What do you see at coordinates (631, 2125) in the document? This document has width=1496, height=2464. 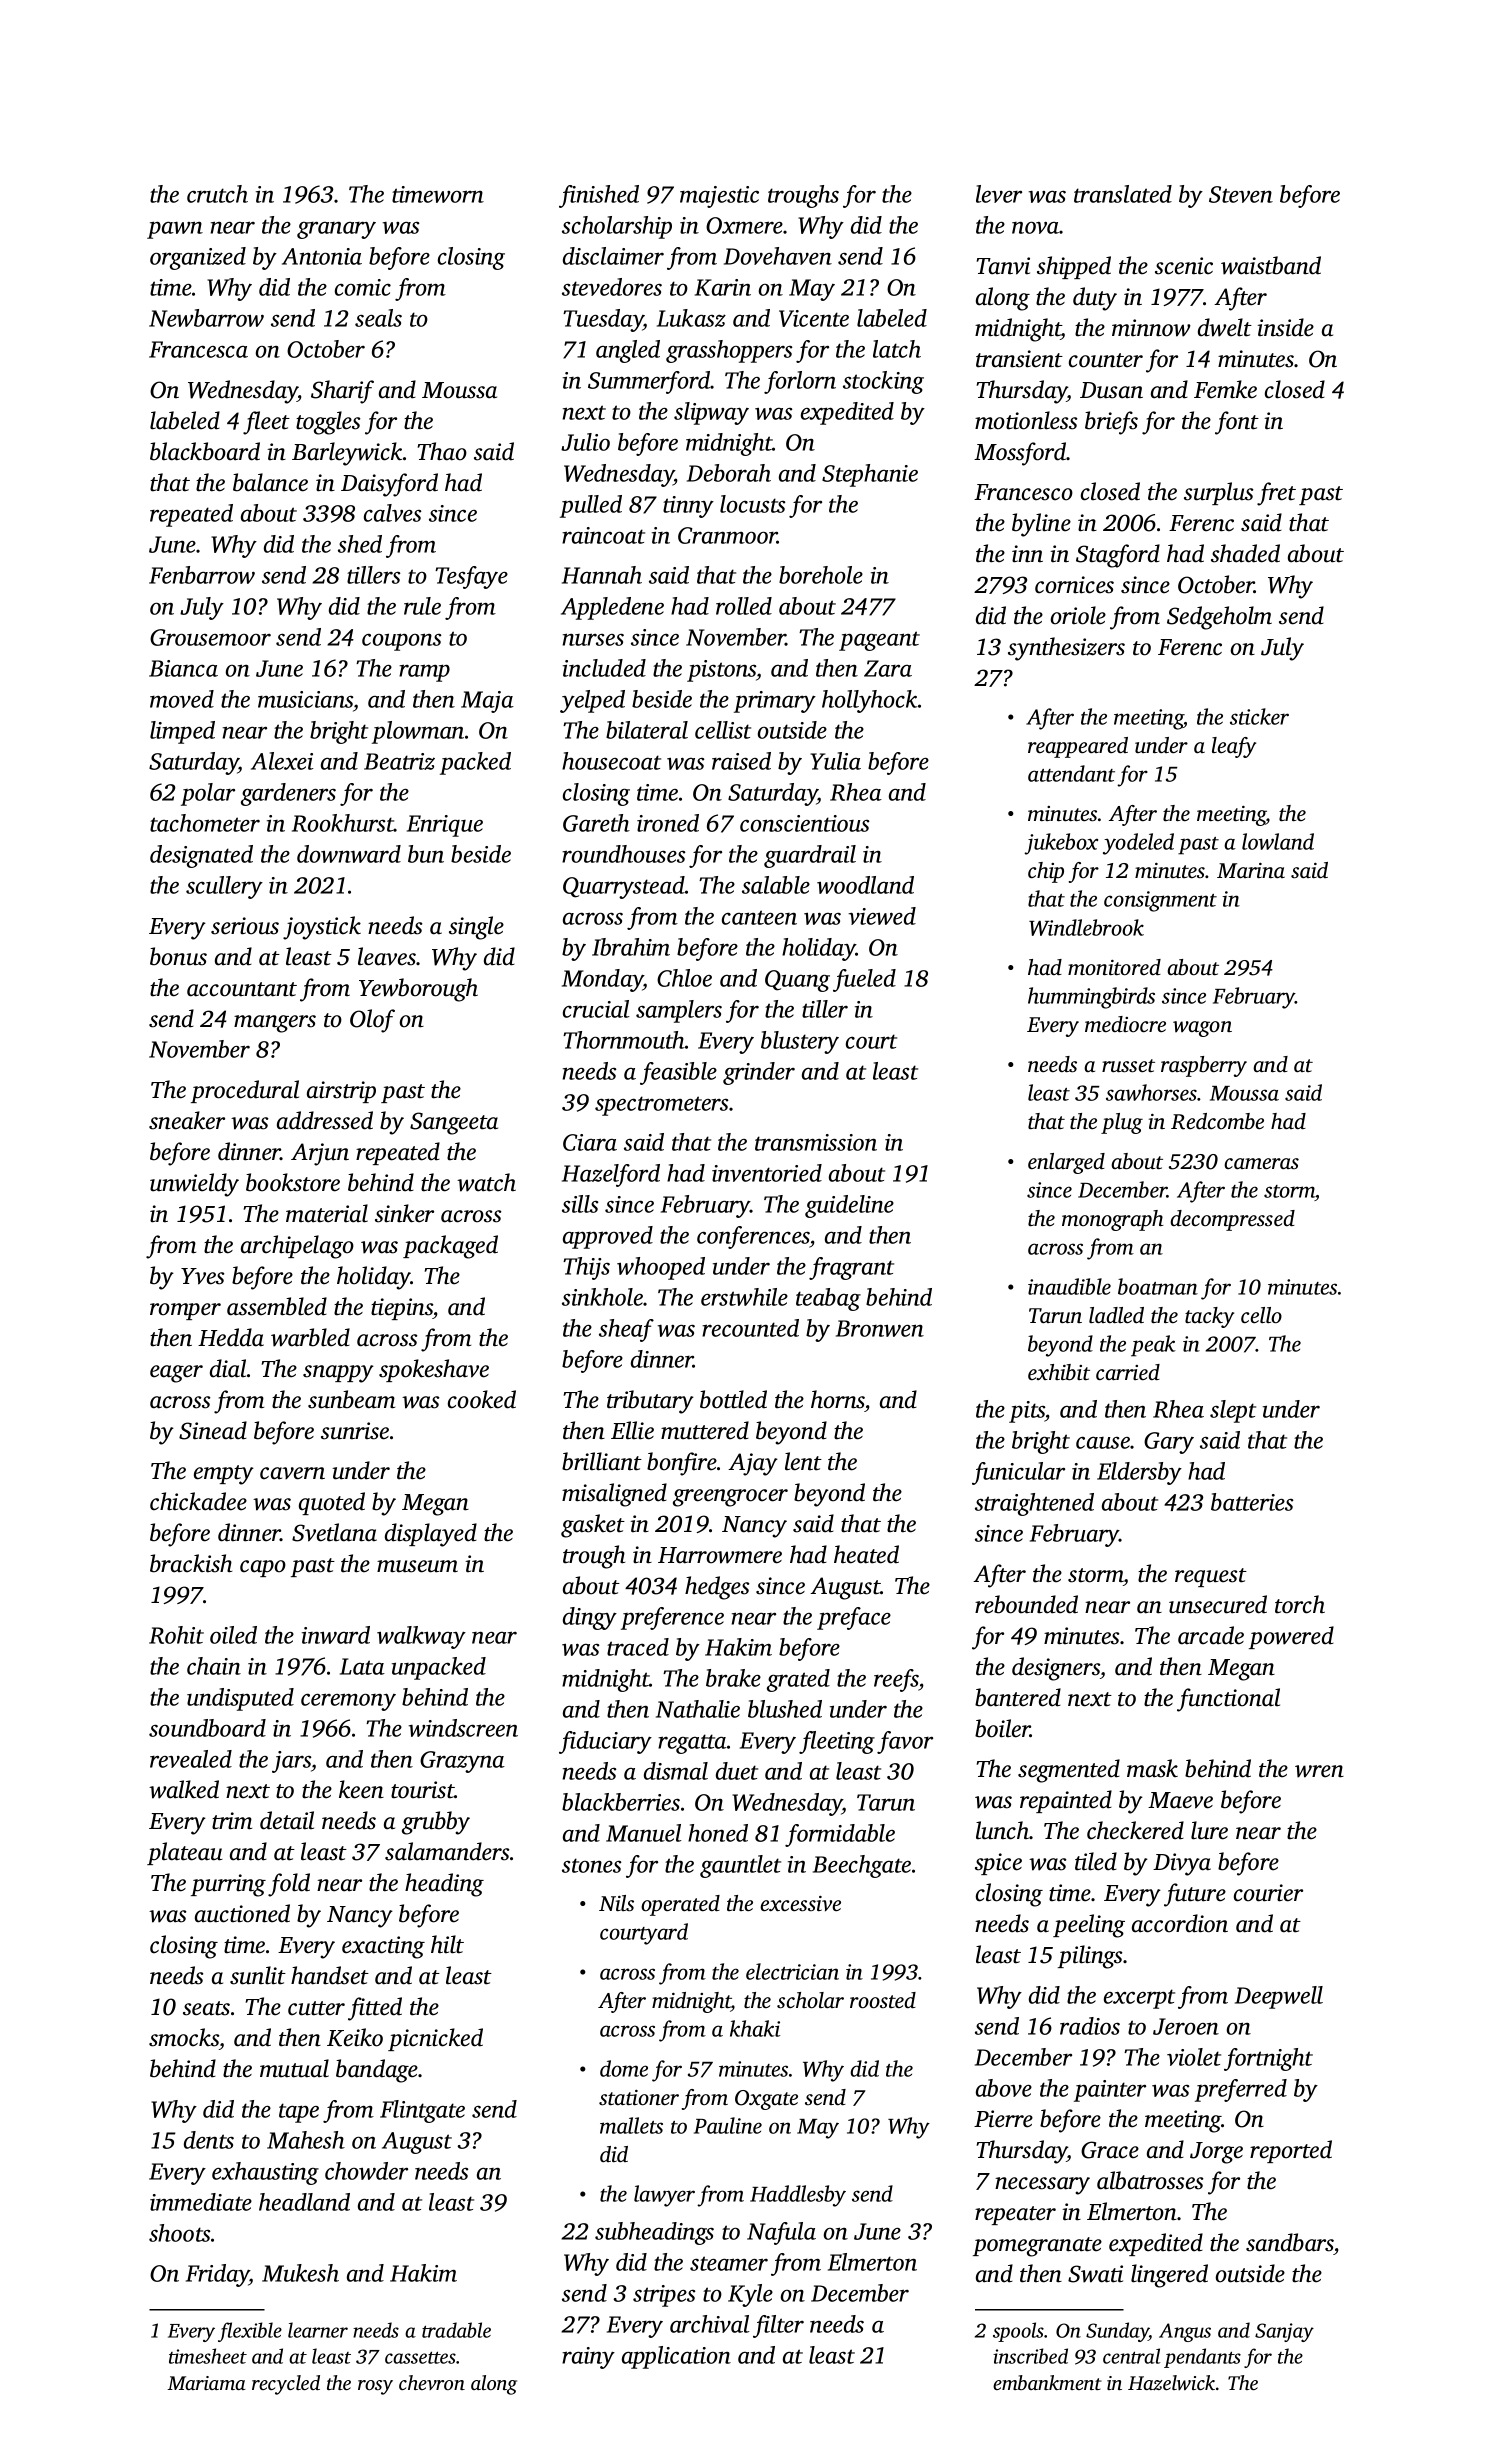 I see `mallets` at bounding box center [631, 2125].
